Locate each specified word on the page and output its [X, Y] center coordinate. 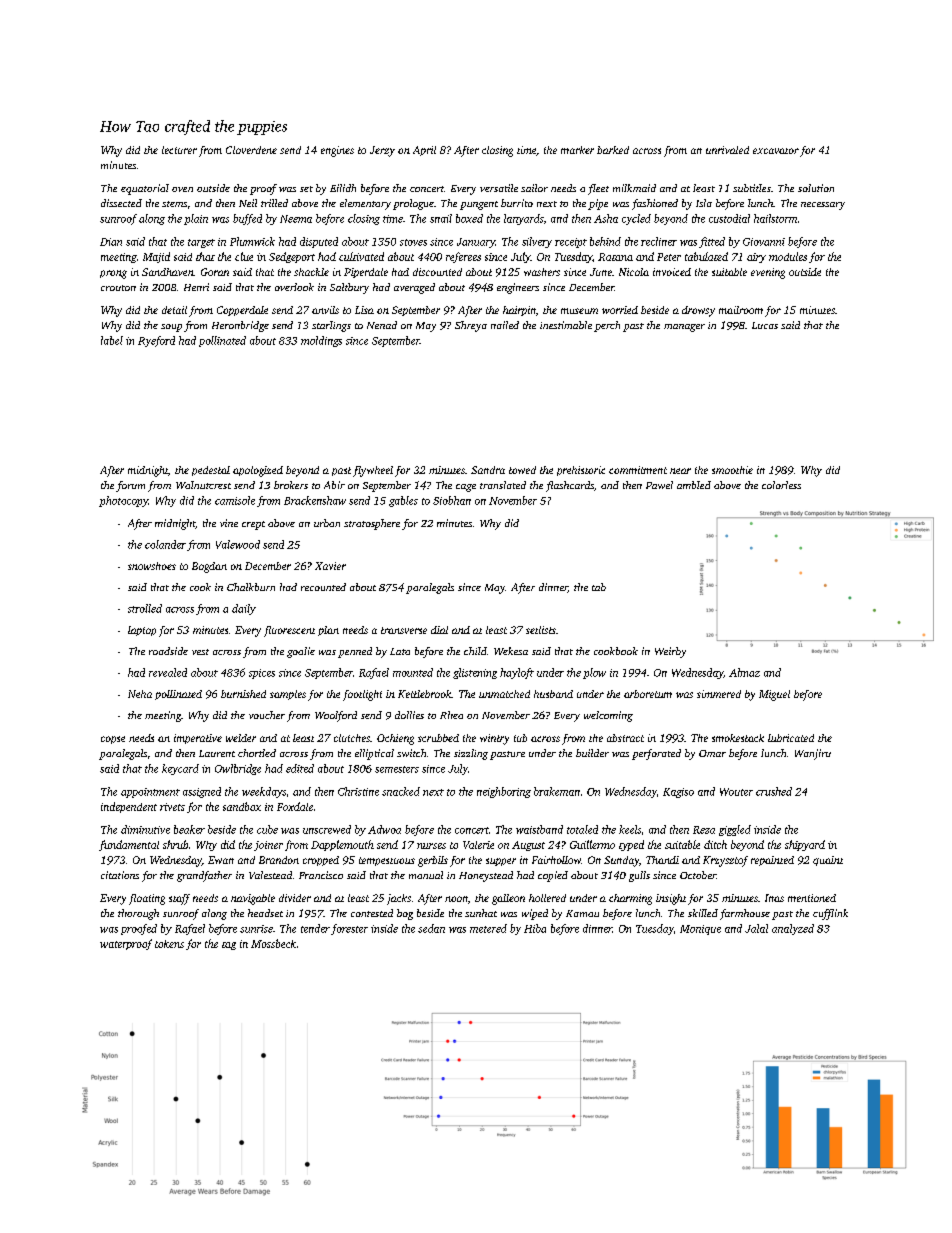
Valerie [478, 845]
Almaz [744, 672]
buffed [247, 219]
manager [684, 328]
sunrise [256, 929]
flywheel [373, 471]
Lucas [765, 325]
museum [579, 311]
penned [355, 652]
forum [130, 486]
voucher [267, 715]
